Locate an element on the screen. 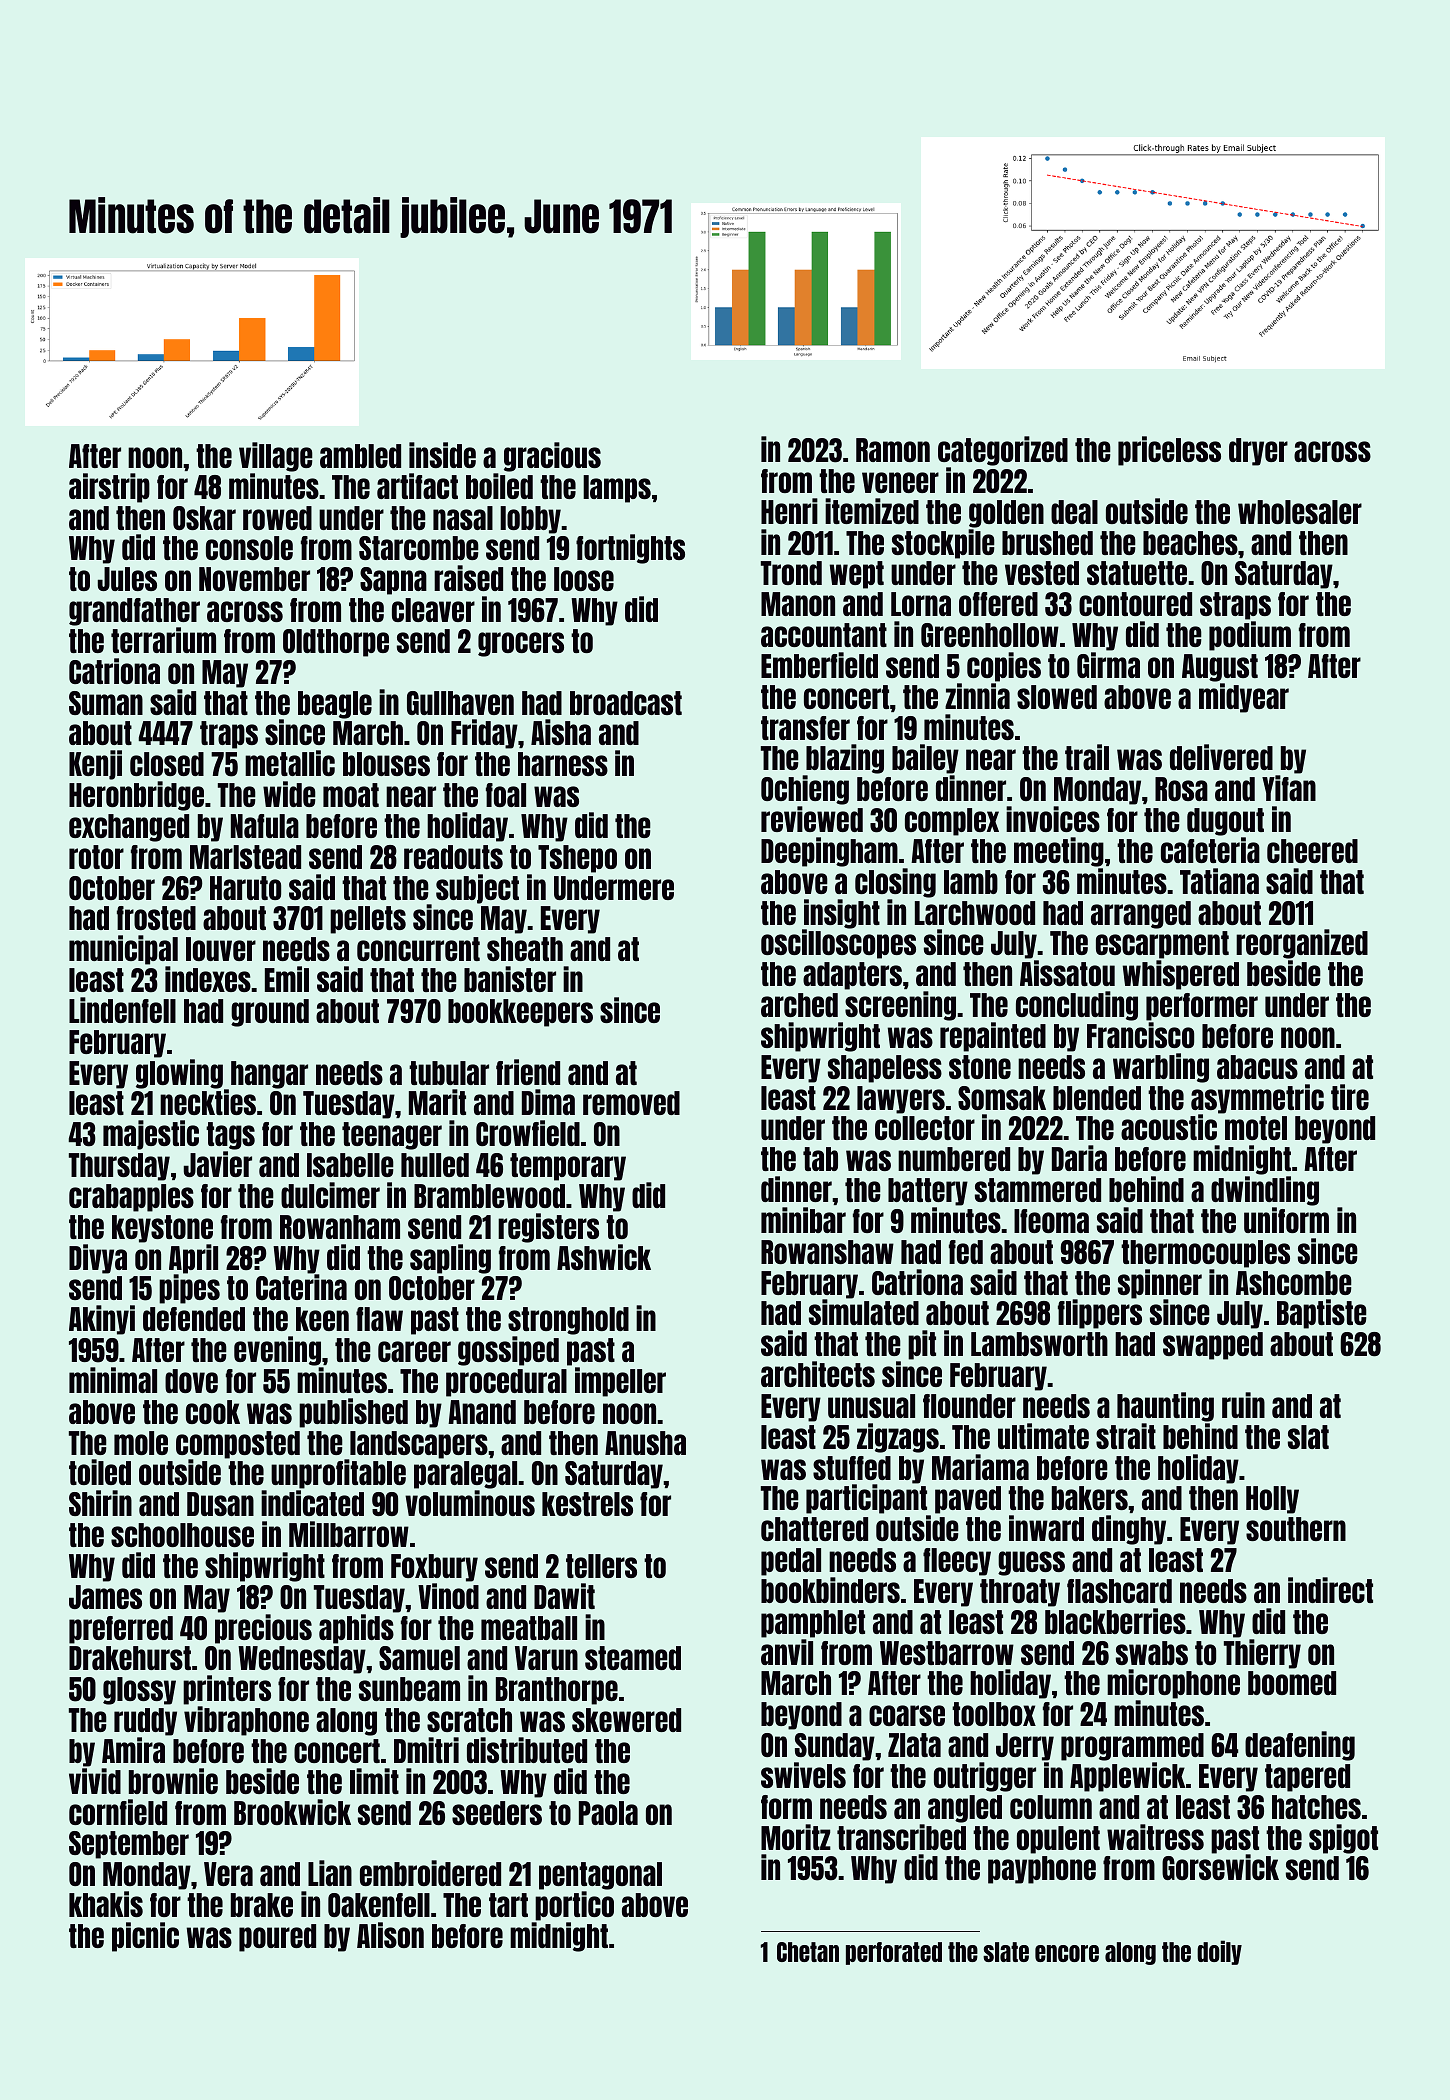  thermocouples is located at coordinates (1205, 1254).
